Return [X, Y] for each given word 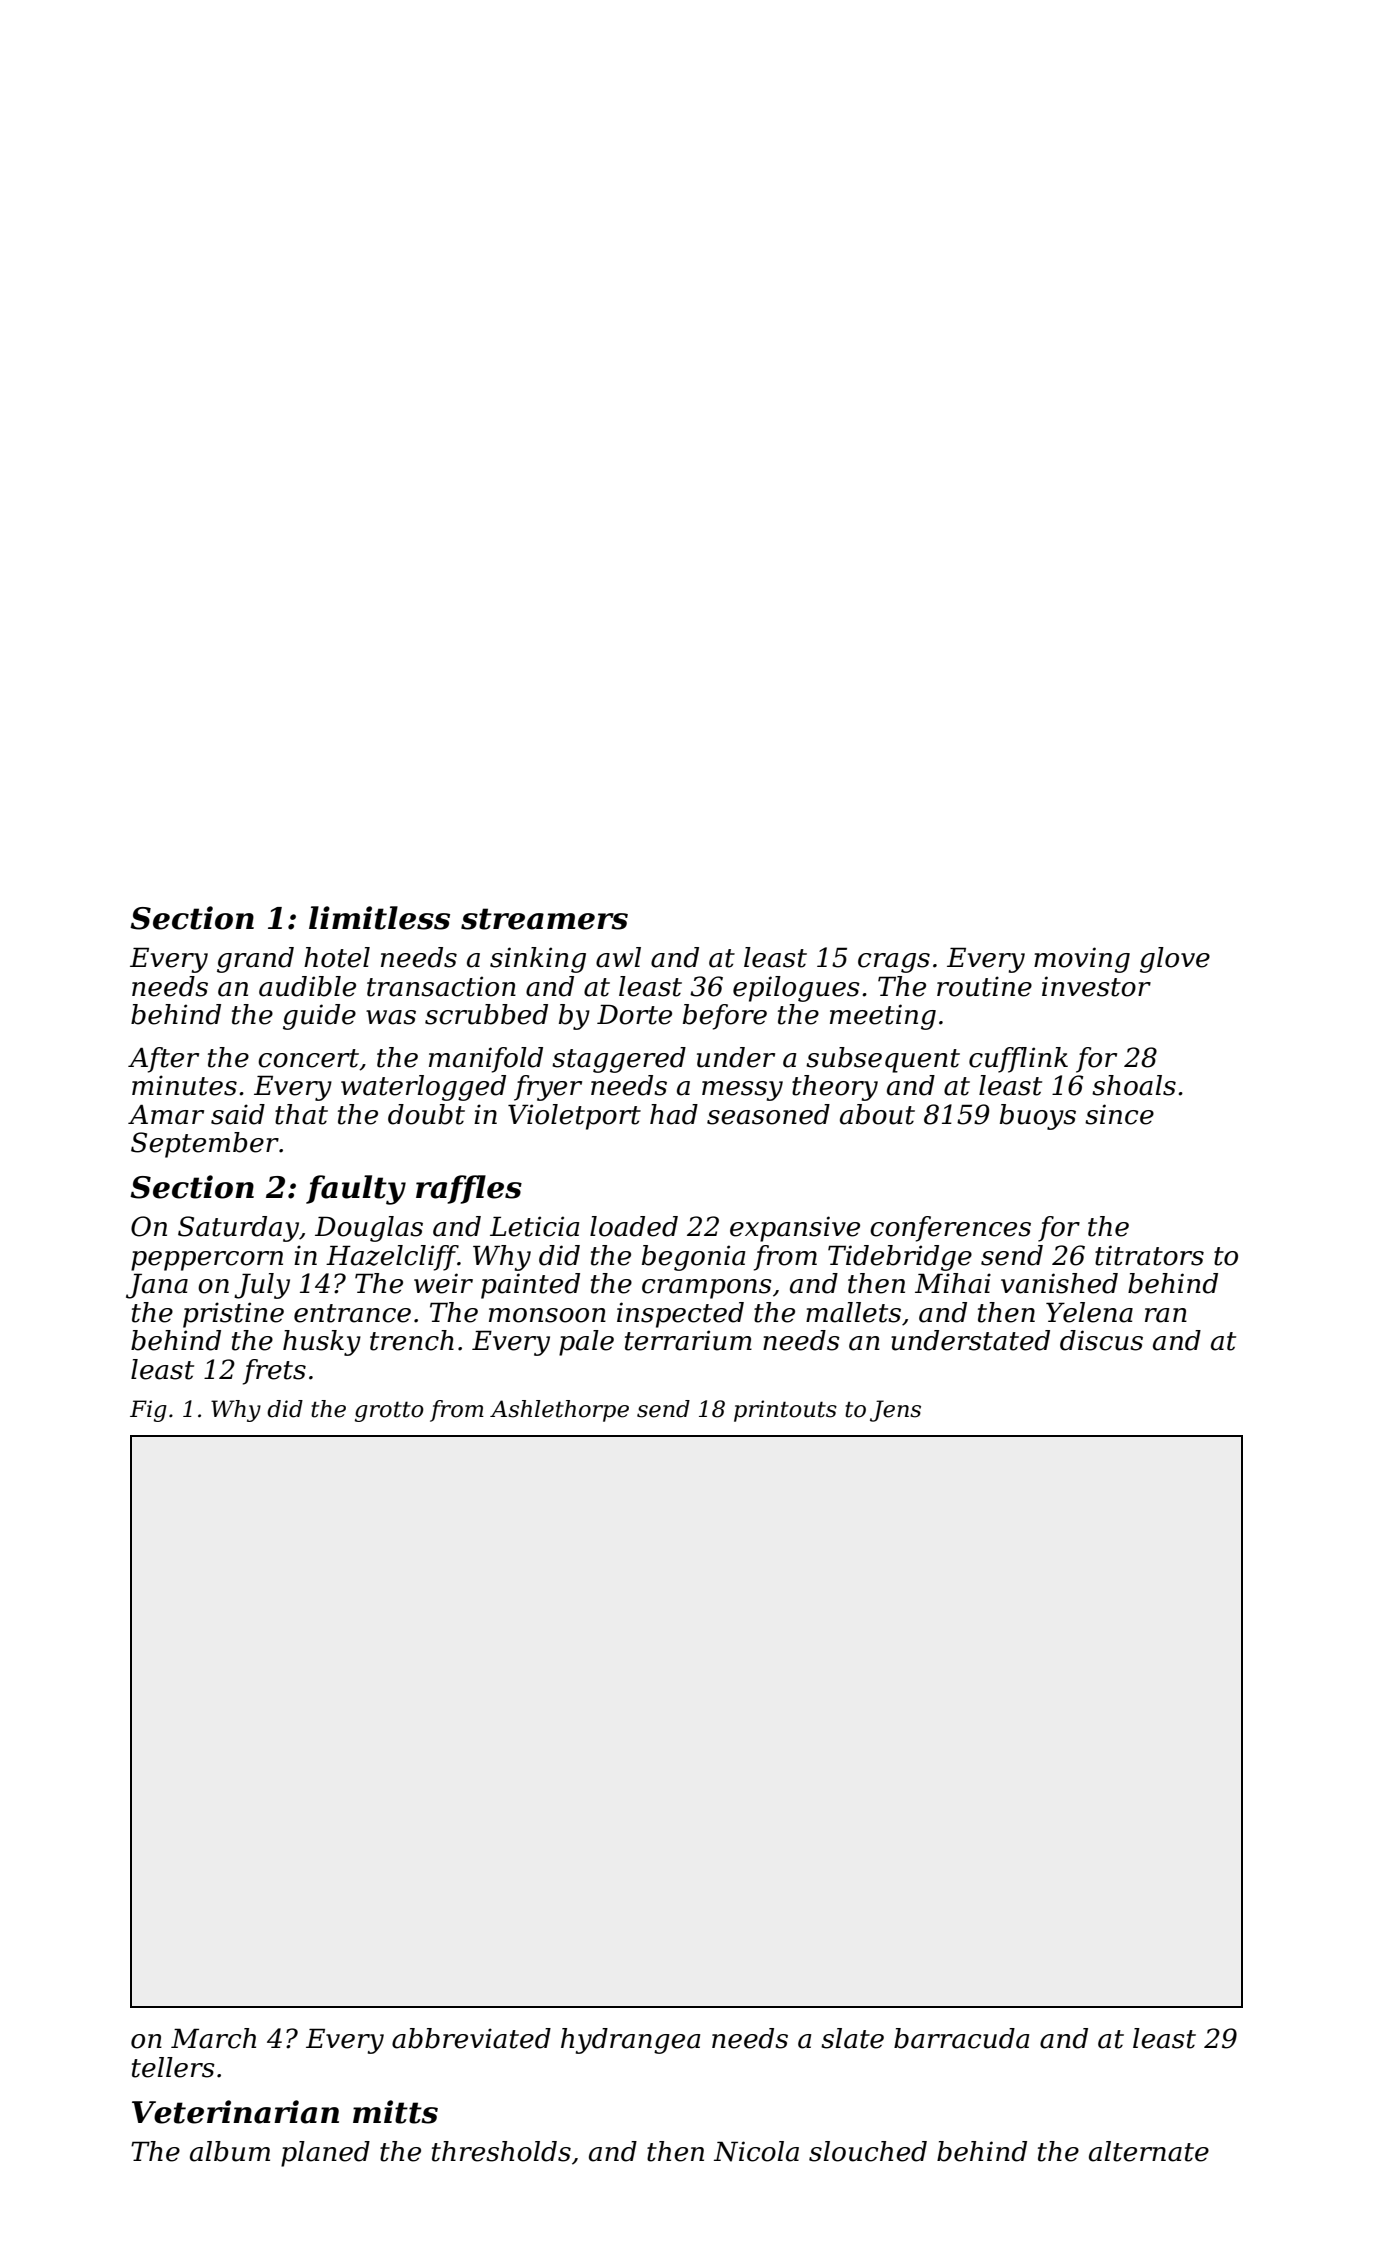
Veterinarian [235, 2112]
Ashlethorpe [559, 1411]
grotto [389, 1411]
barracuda [961, 2038]
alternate [1149, 2151]
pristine [233, 1315]
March [213, 2038]
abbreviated [471, 2038]
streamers [544, 919]
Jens [895, 1411]
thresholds [501, 2151]
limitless [379, 918]
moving [1082, 960]
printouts [785, 1411]
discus [1101, 1340]
